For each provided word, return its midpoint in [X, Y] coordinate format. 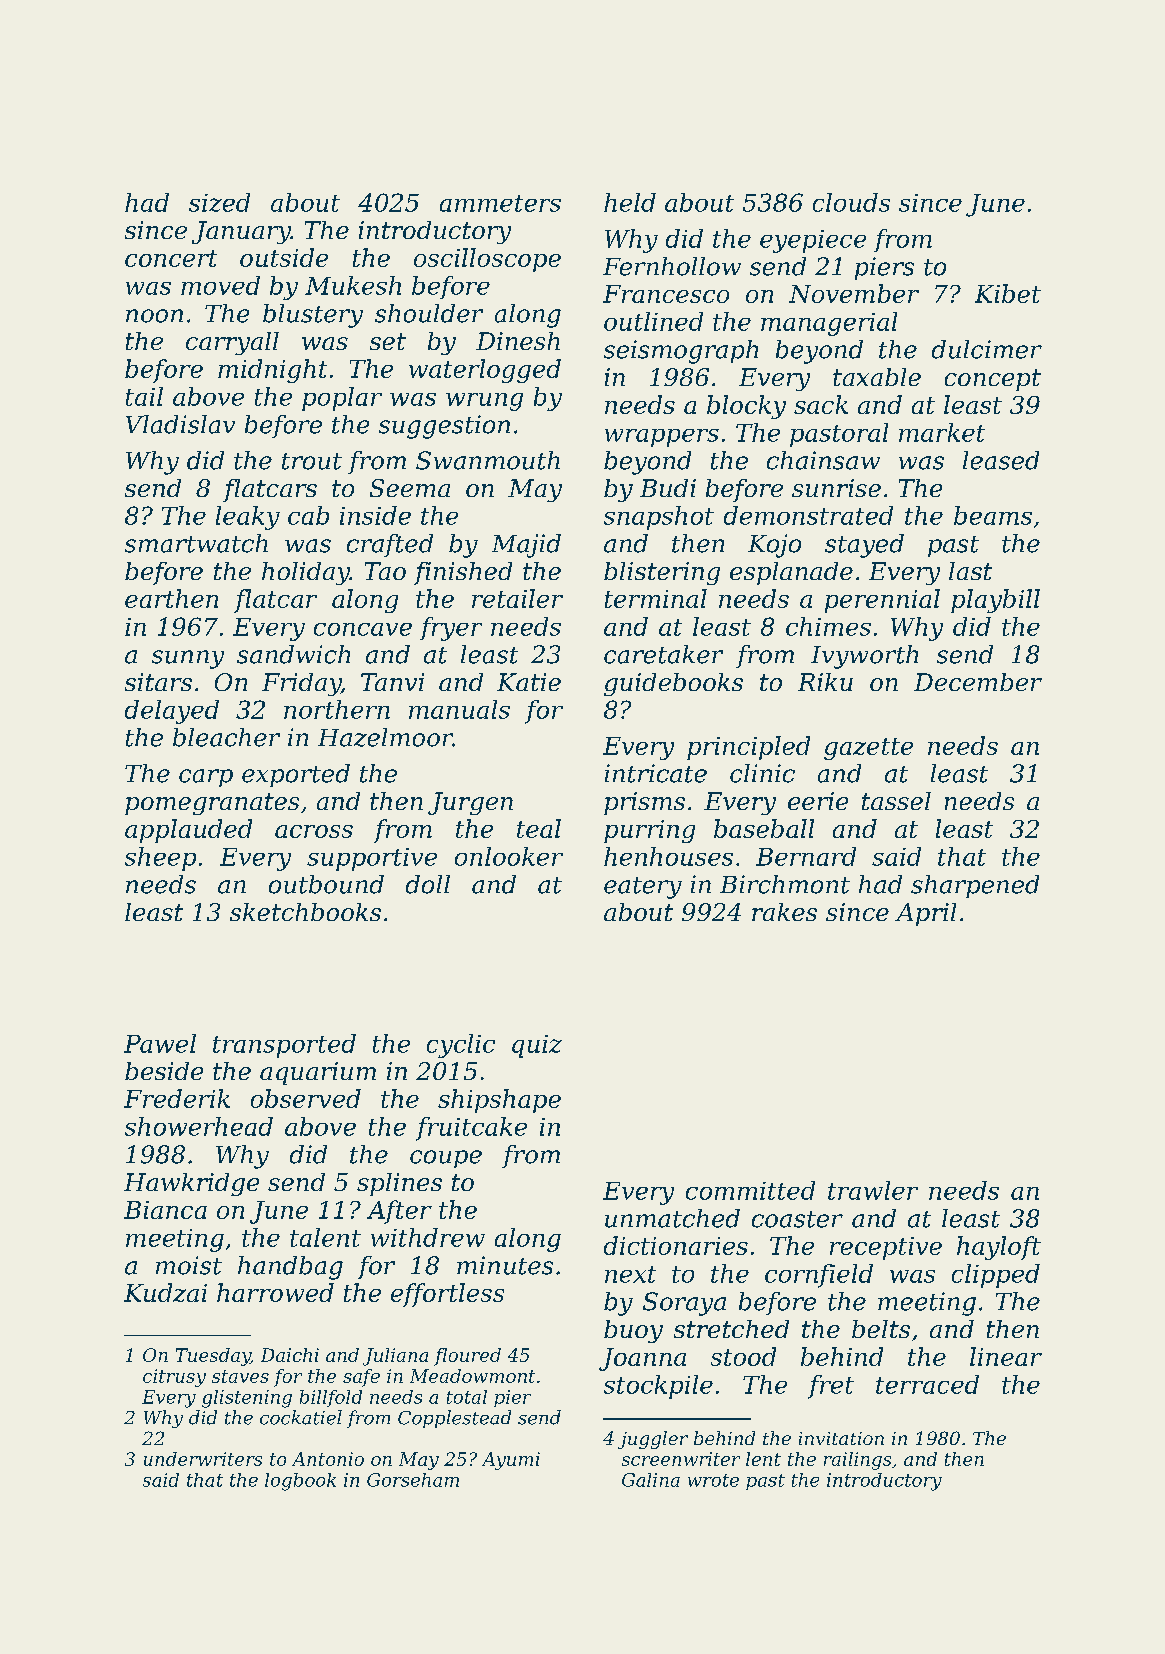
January [241, 232]
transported [284, 1046]
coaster [797, 1219]
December [978, 682]
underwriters [203, 1459]
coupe [446, 1159]
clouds [851, 202]
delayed [172, 712]
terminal [656, 598]
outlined [653, 321]
